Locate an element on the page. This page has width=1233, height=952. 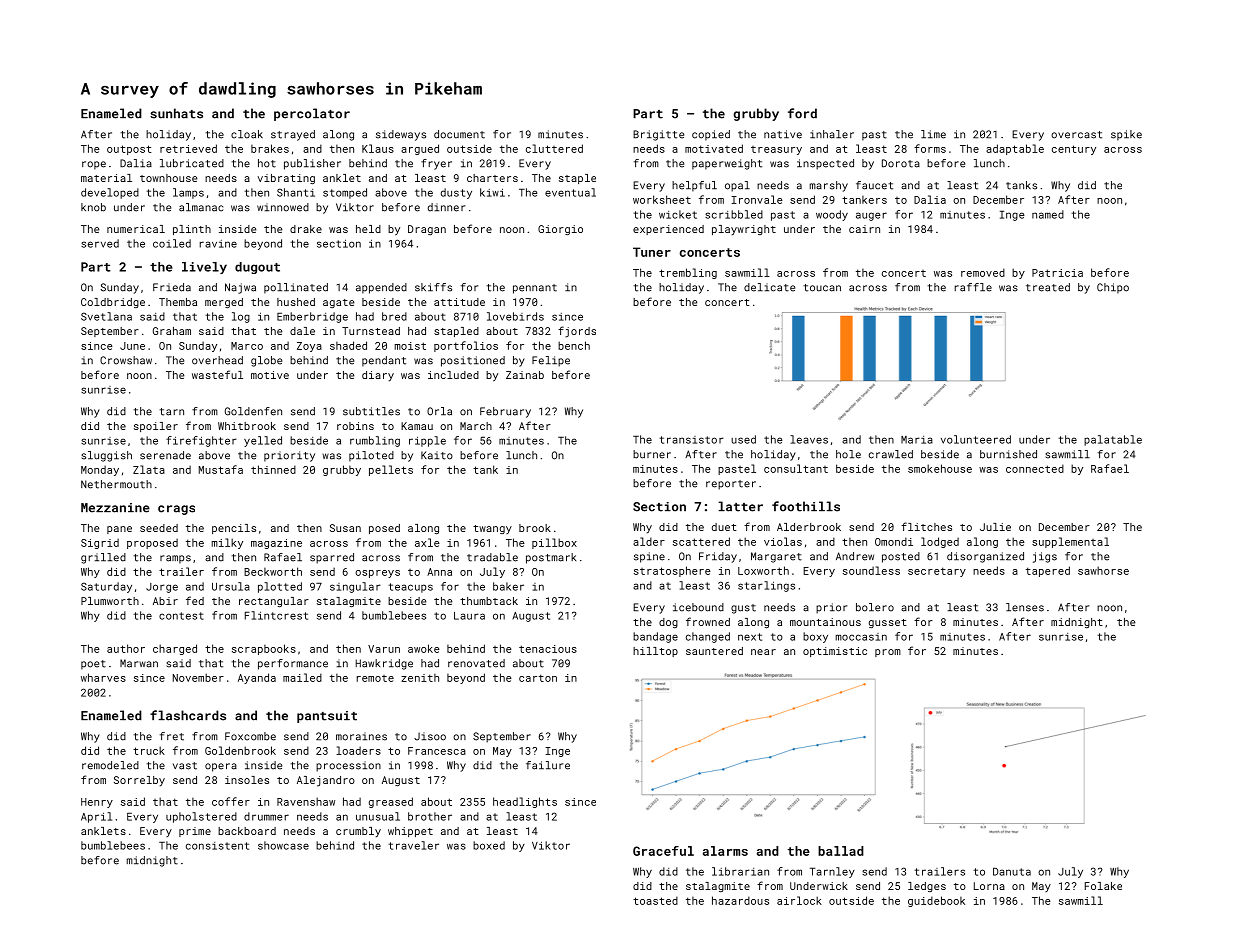
yelled is located at coordinates (263, 441).
